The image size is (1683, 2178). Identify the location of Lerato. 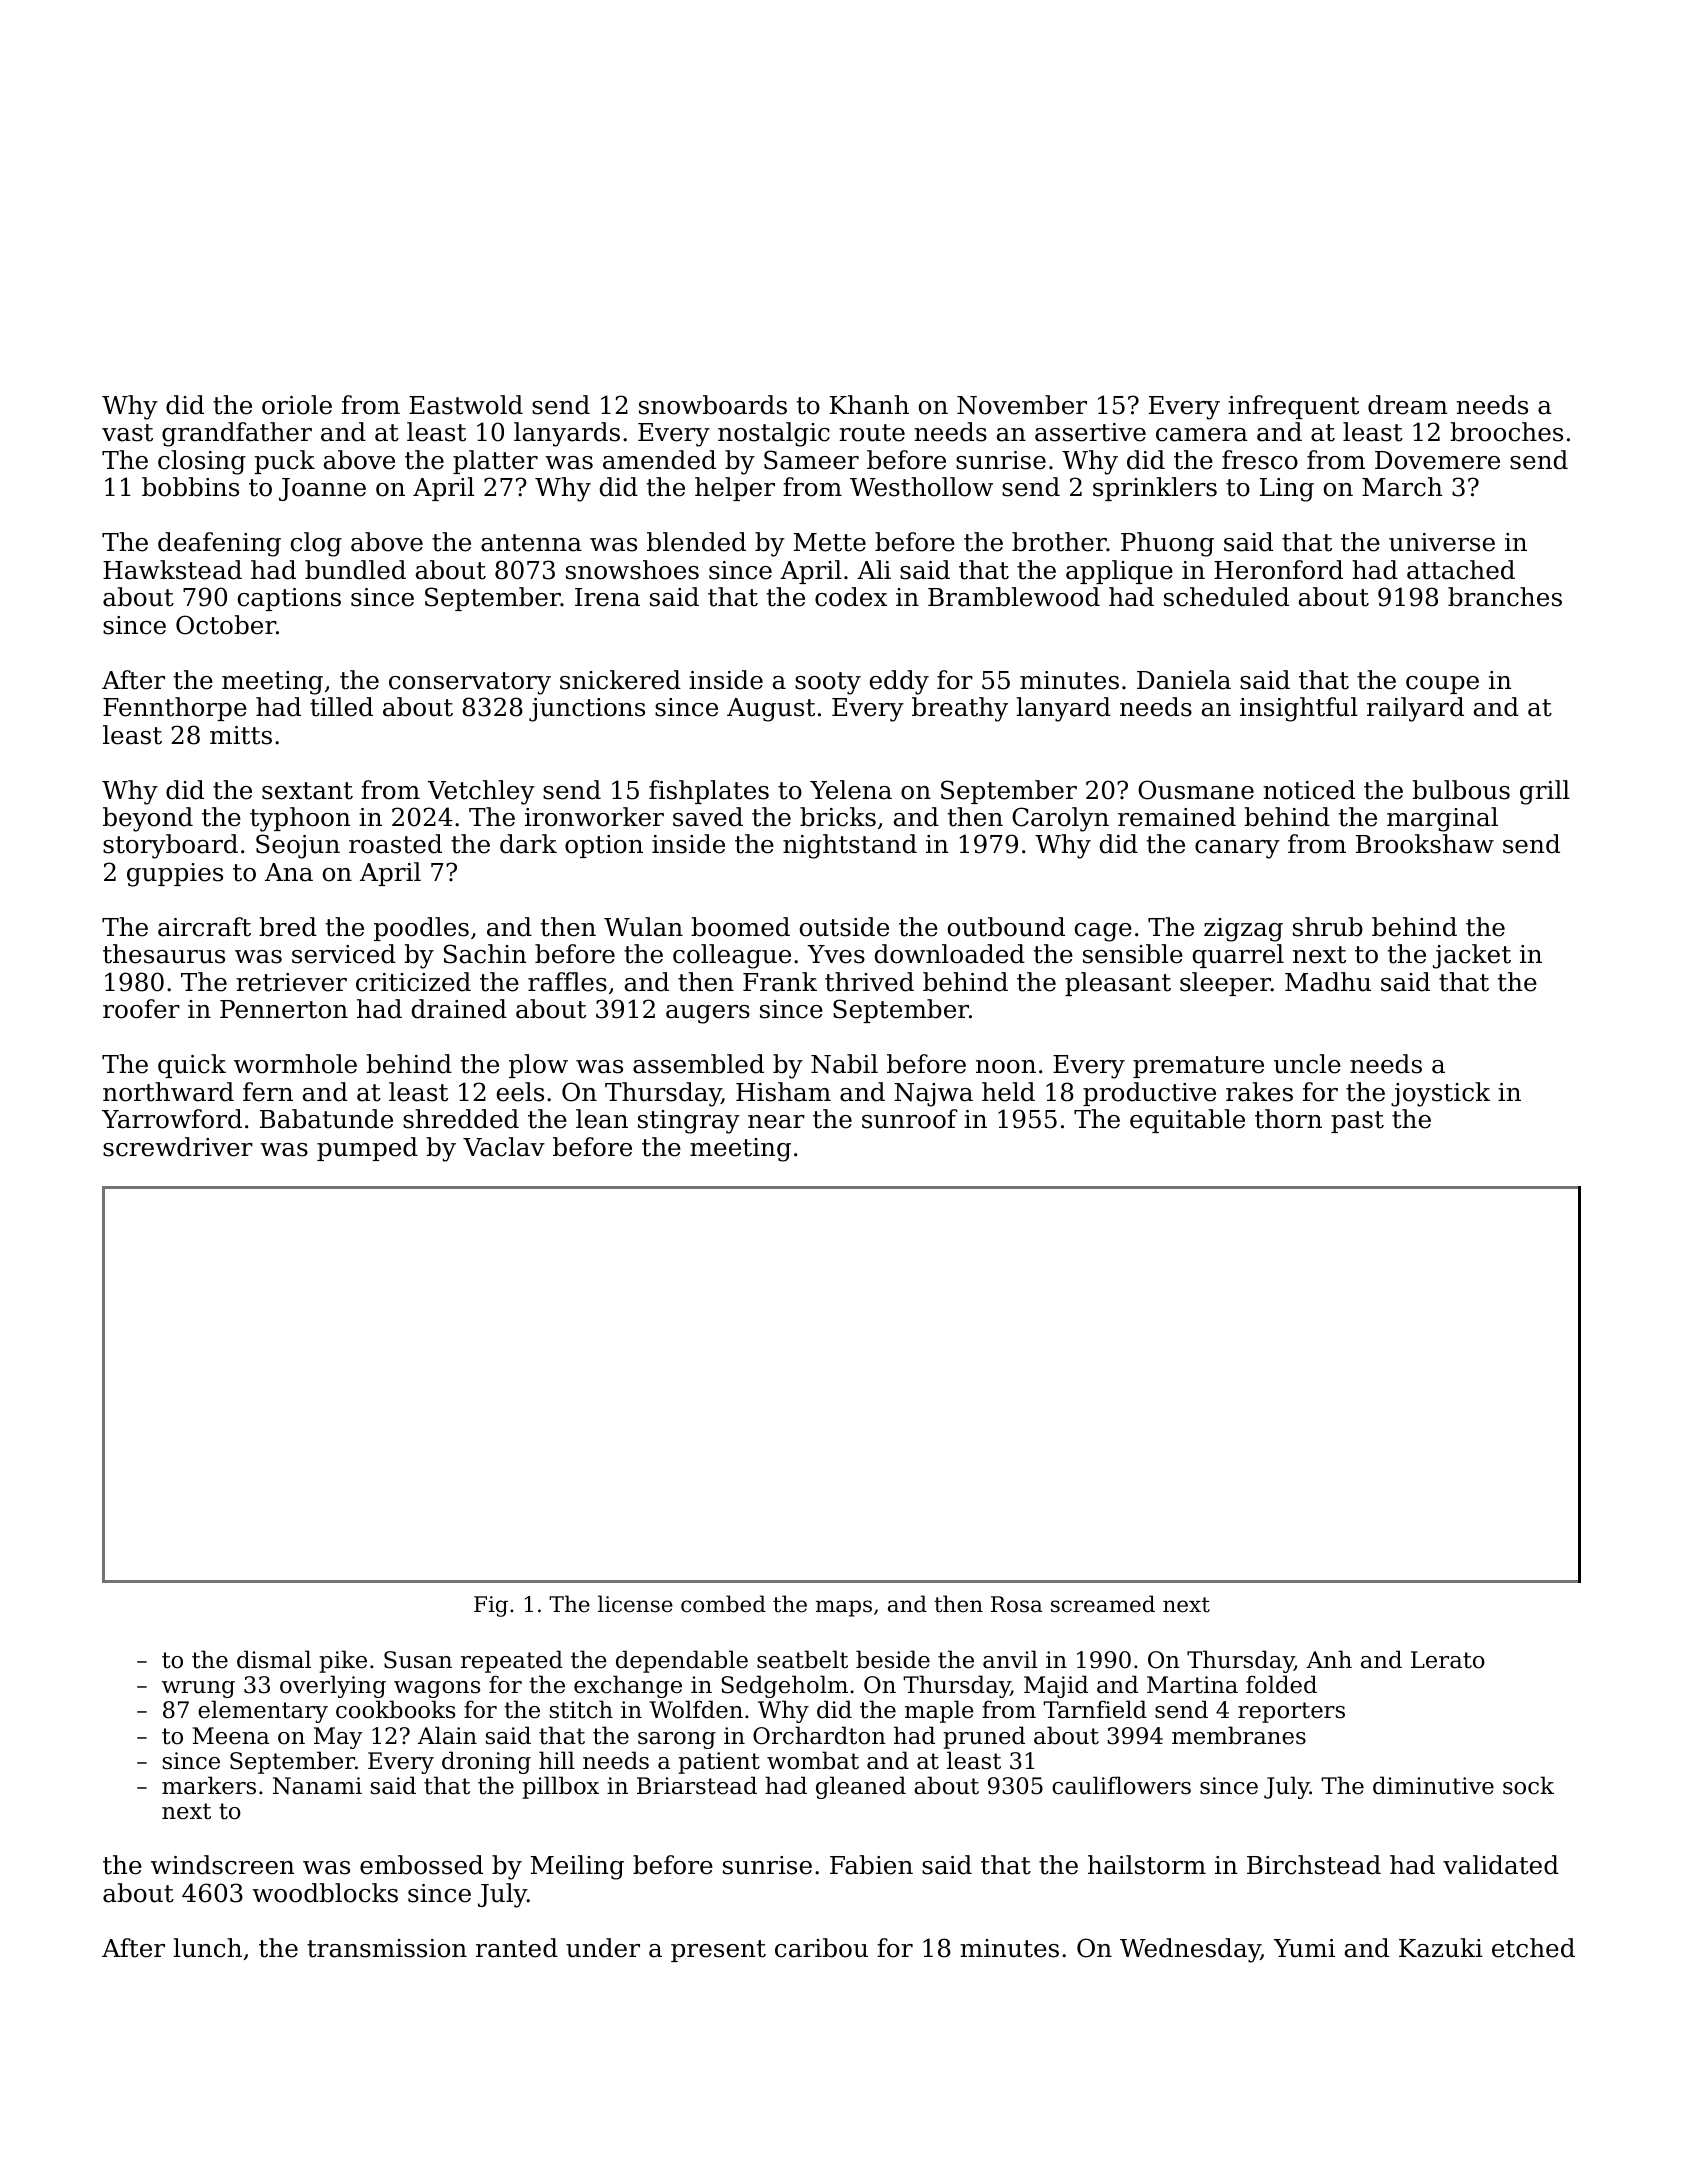
(1448, 1660).
